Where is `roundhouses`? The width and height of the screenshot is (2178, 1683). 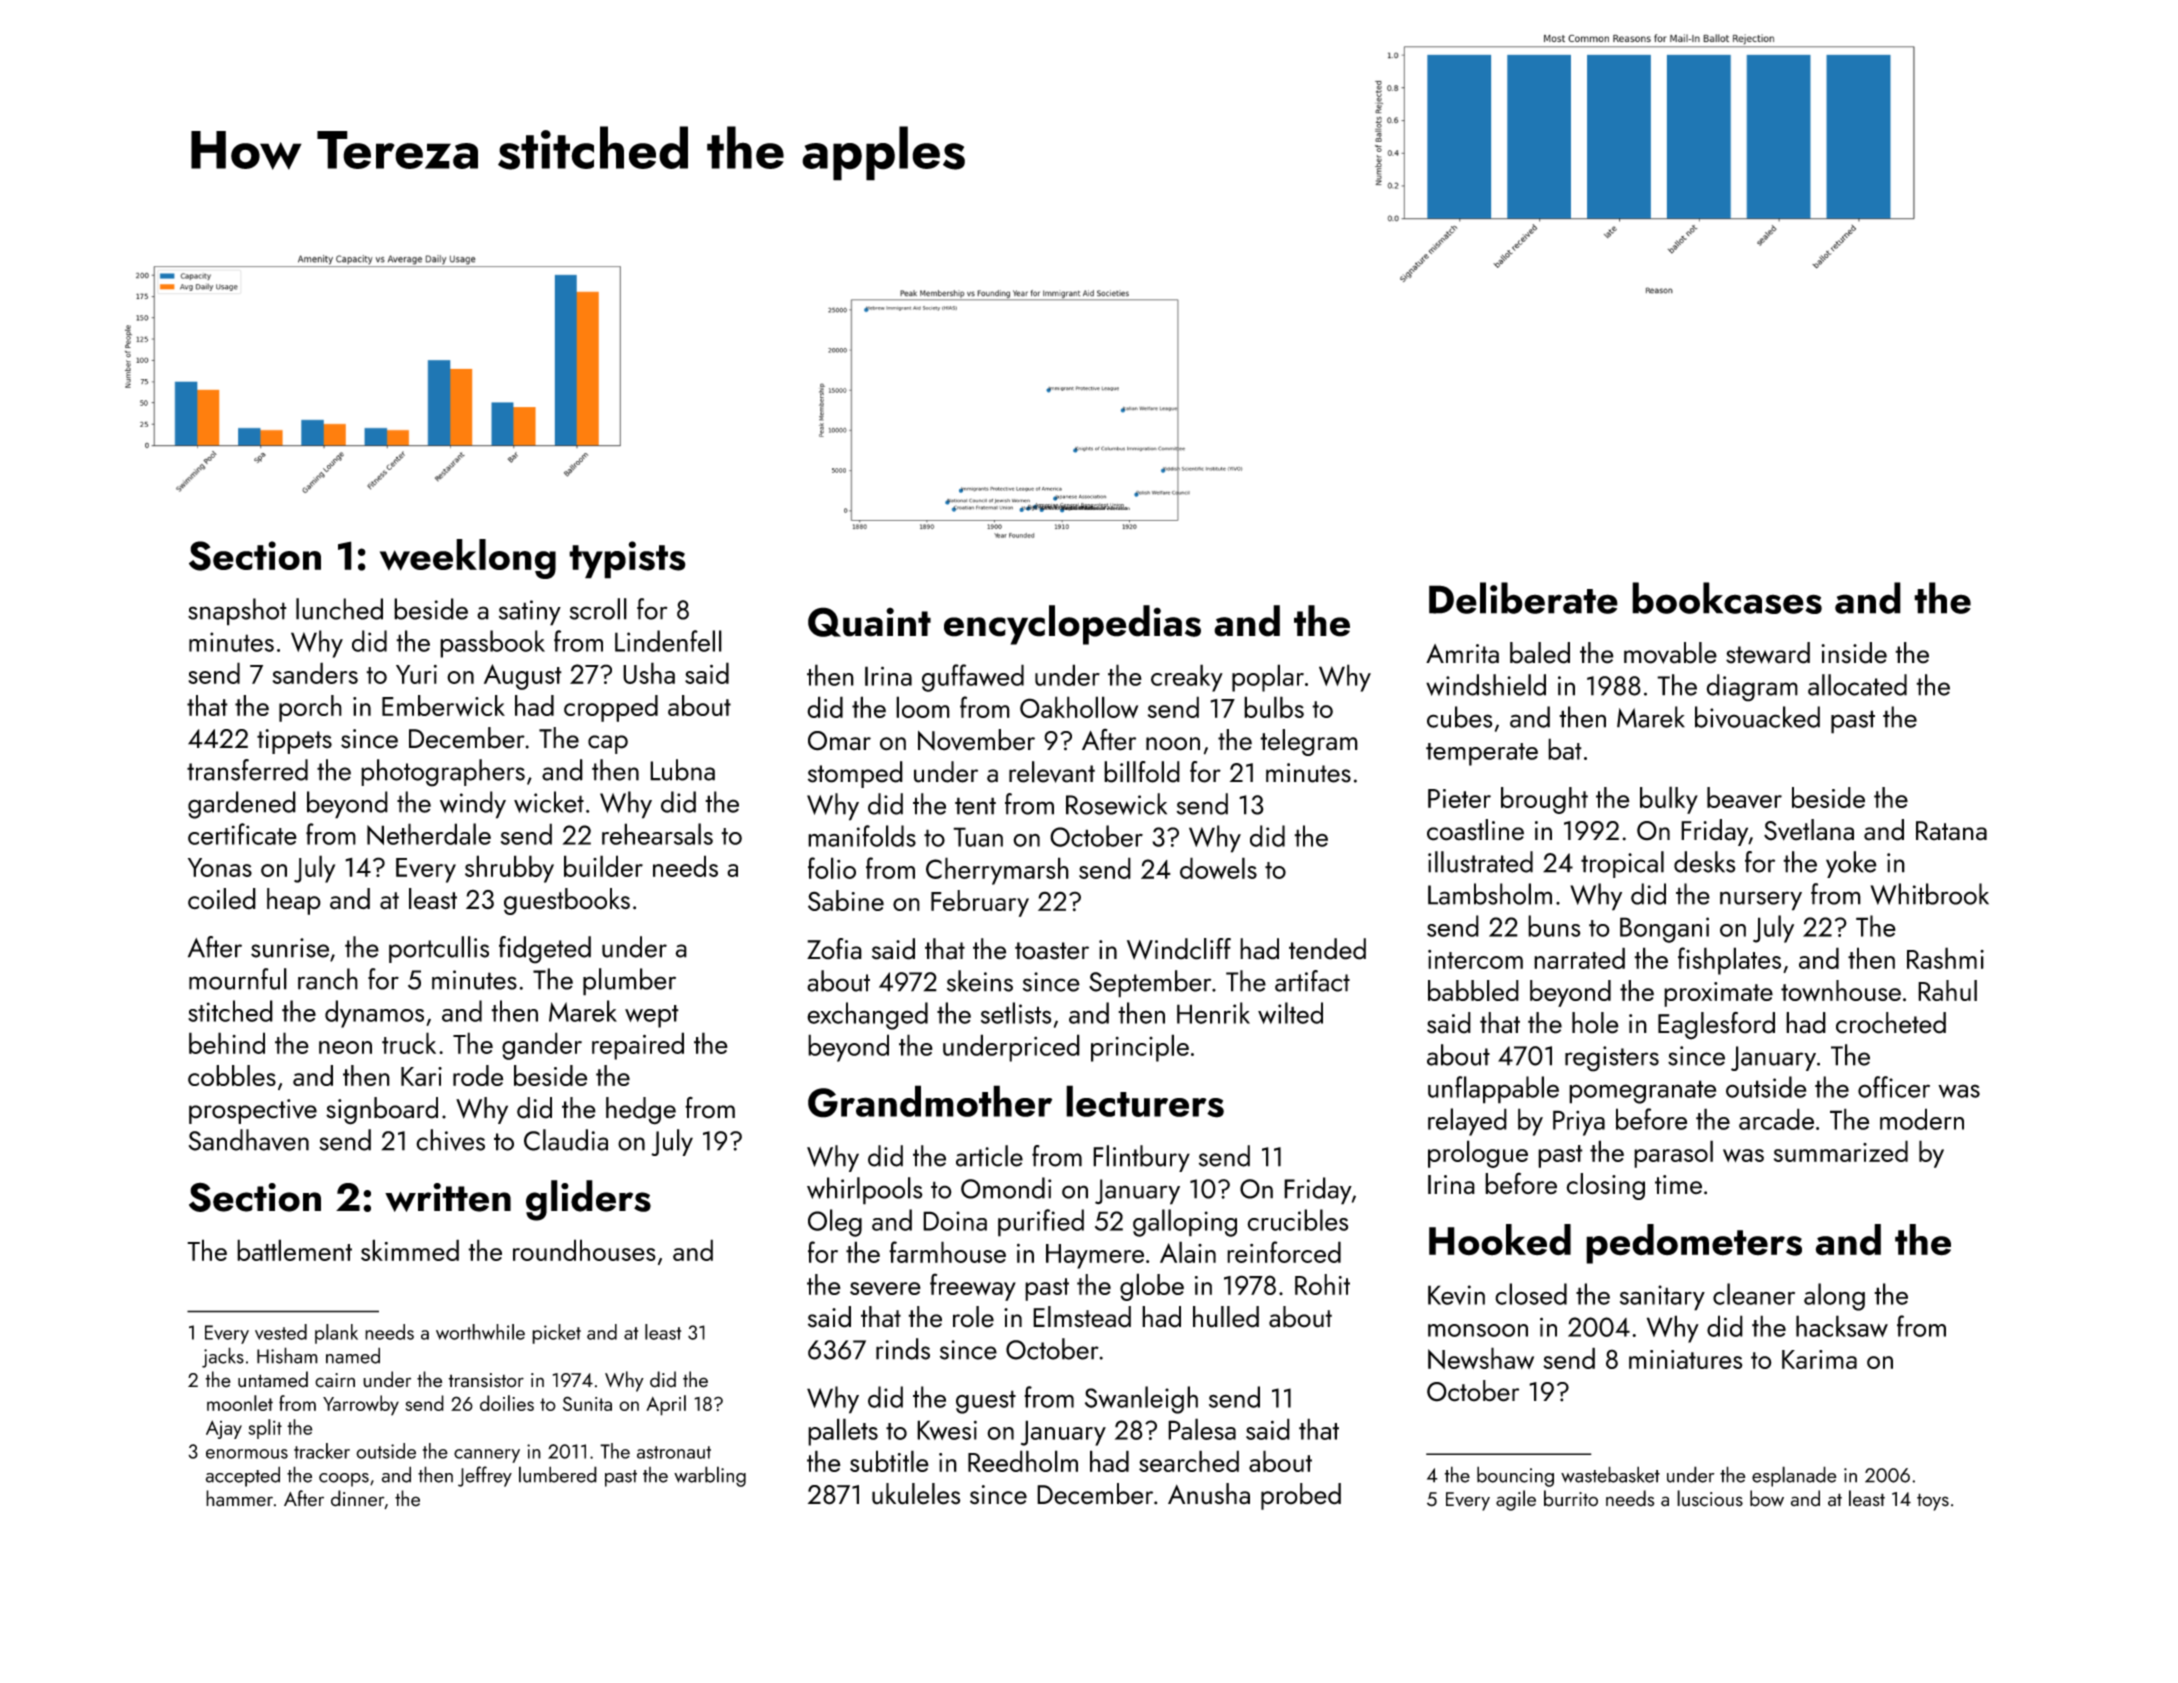 roundhouses is located at coordinates (584, 1250).
